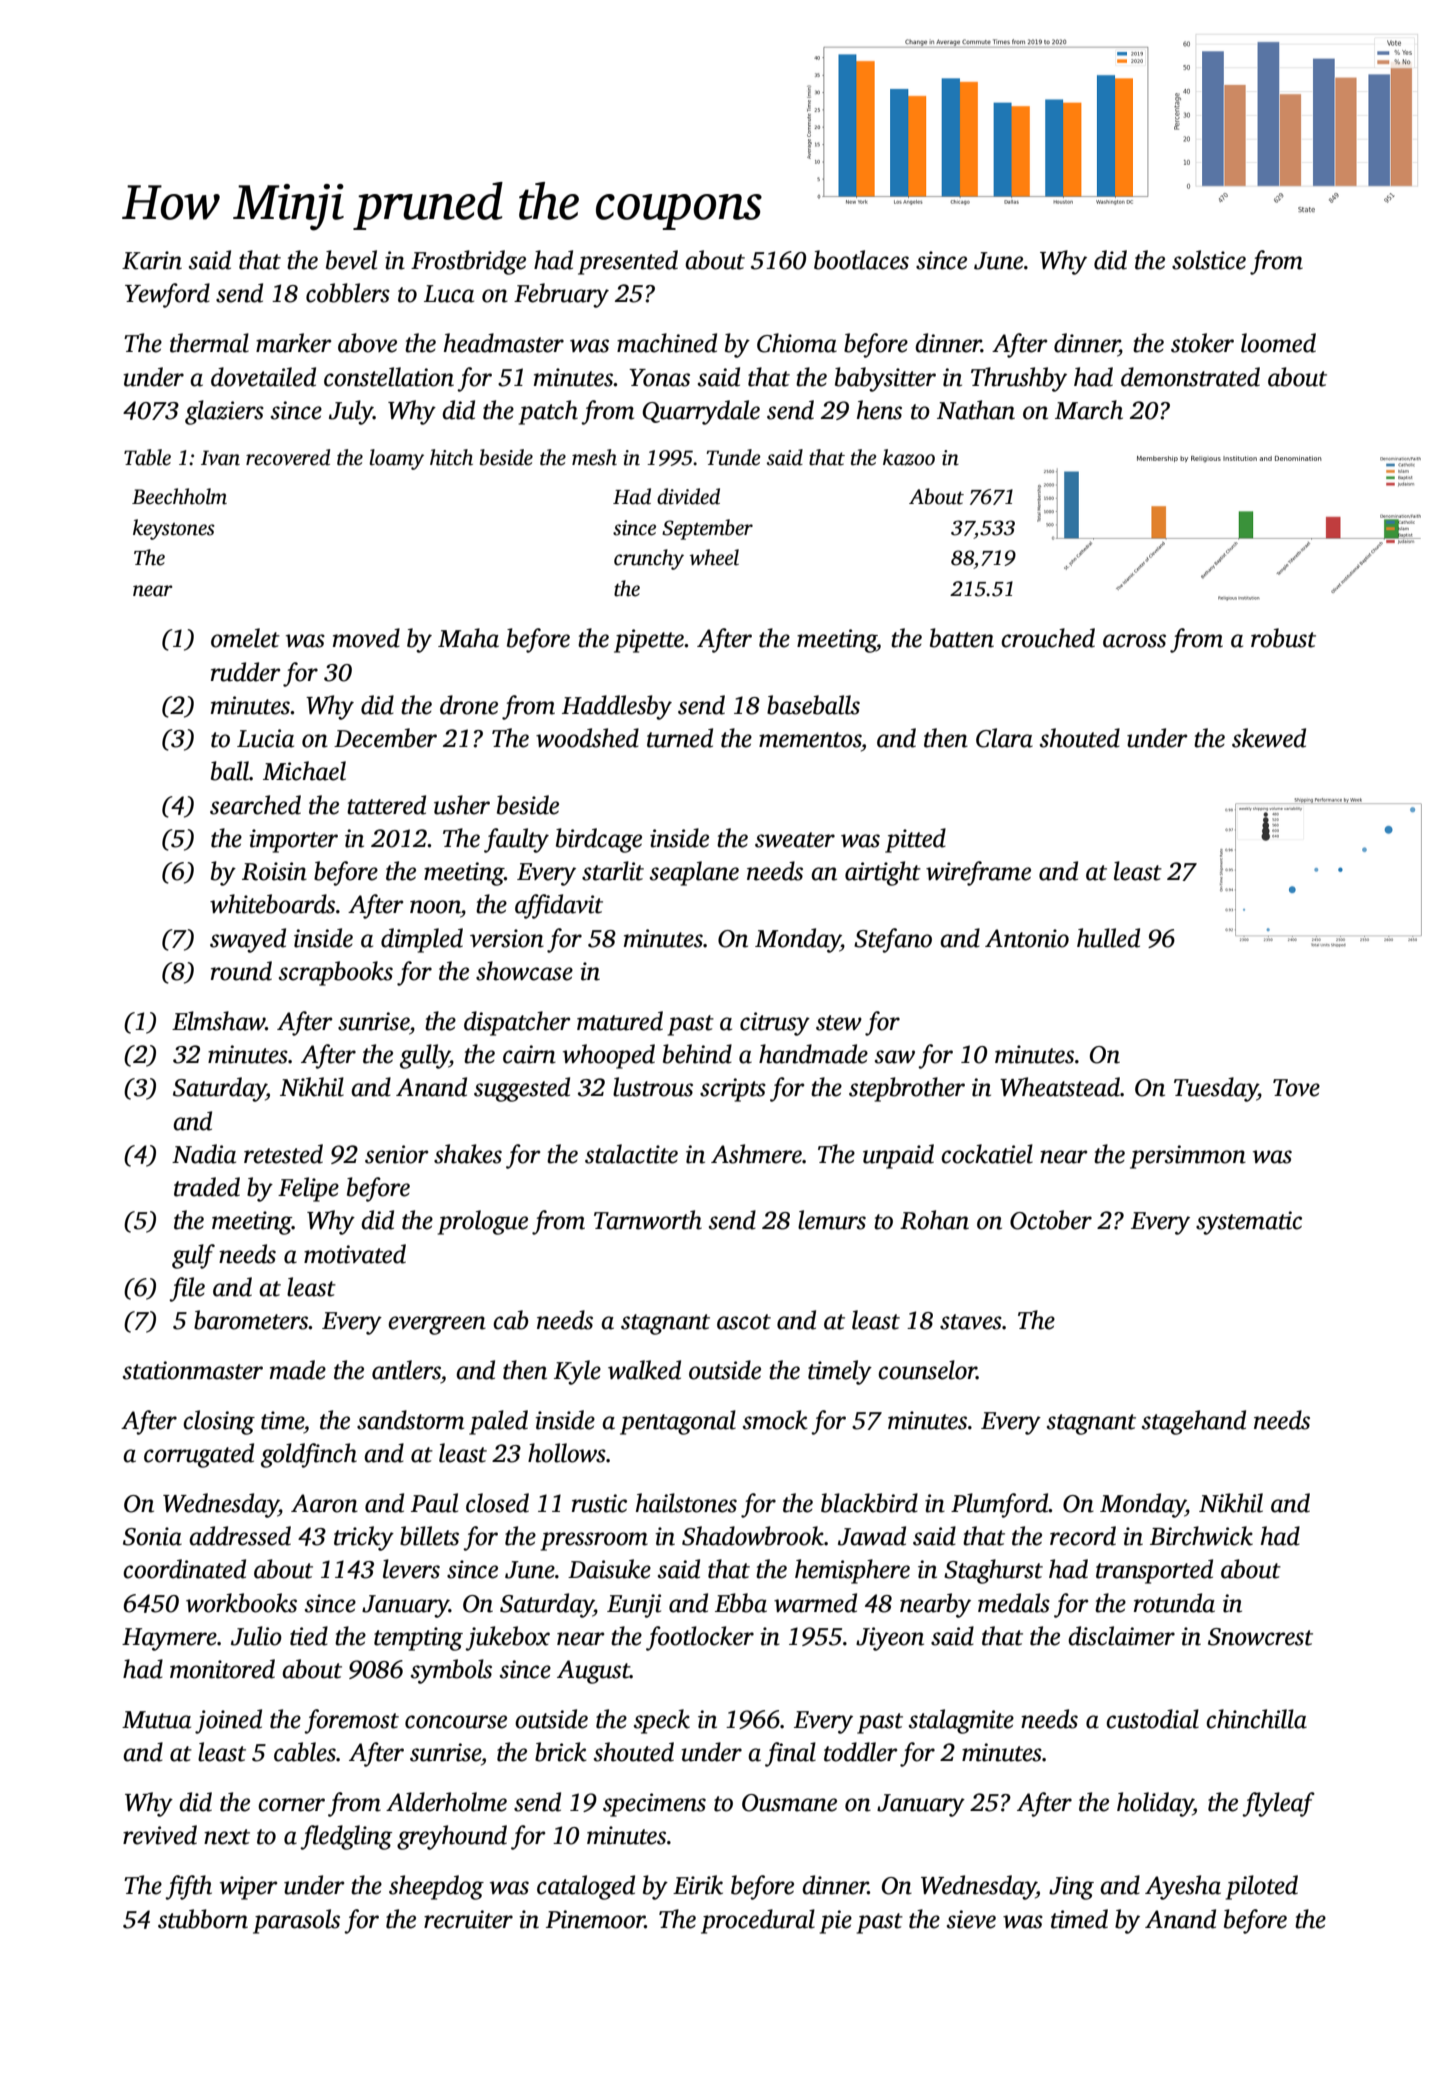 This page has width=1450, height=2100. Describe the element at coordinates (351, 260) in the page. I see `bevel` at that location.
